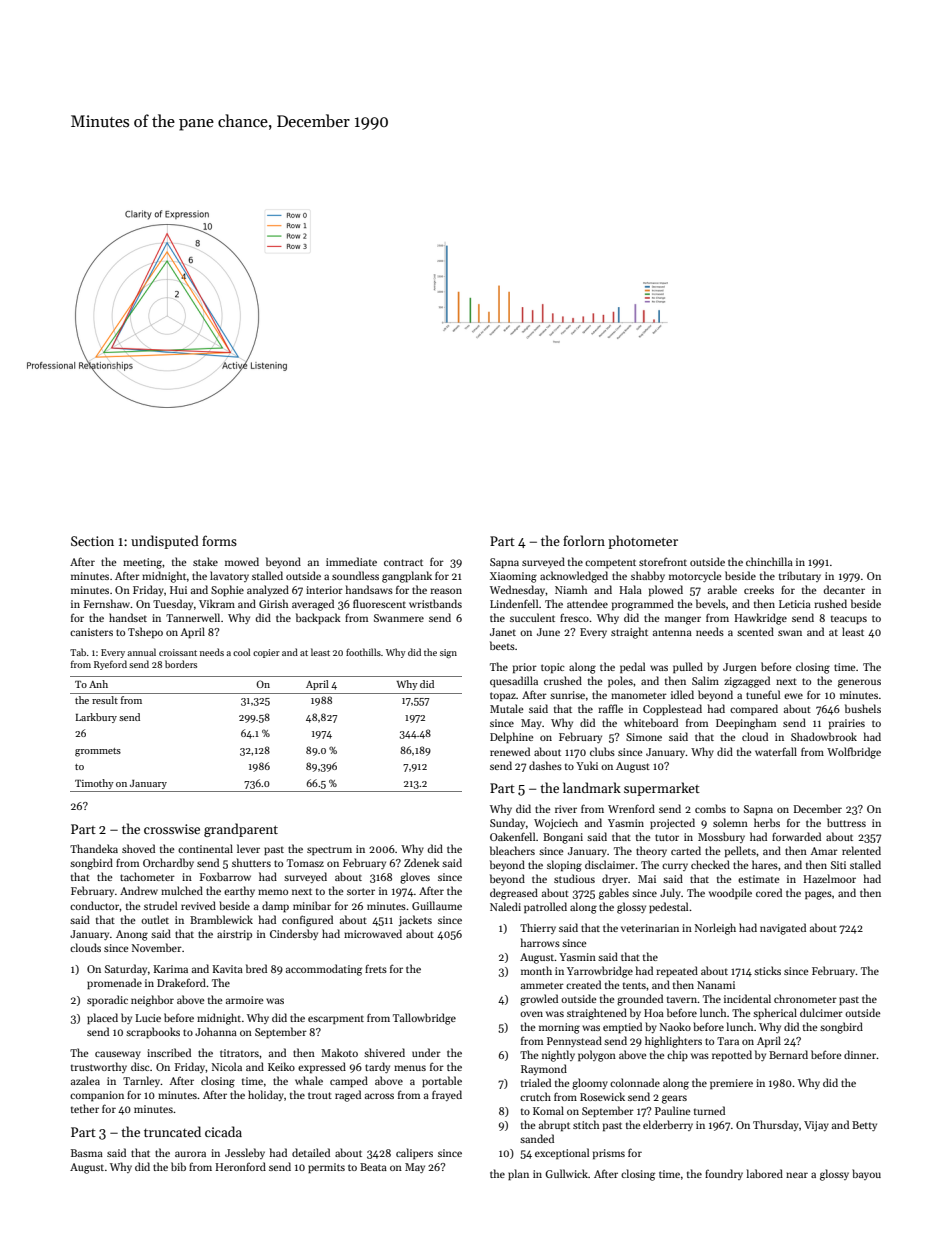 The height and width of the screenshot is (1233, 952). What do you see at coordinates (373, 1167) in the screenshot?
I see `Beata` at bounding box center [373, 1167].
